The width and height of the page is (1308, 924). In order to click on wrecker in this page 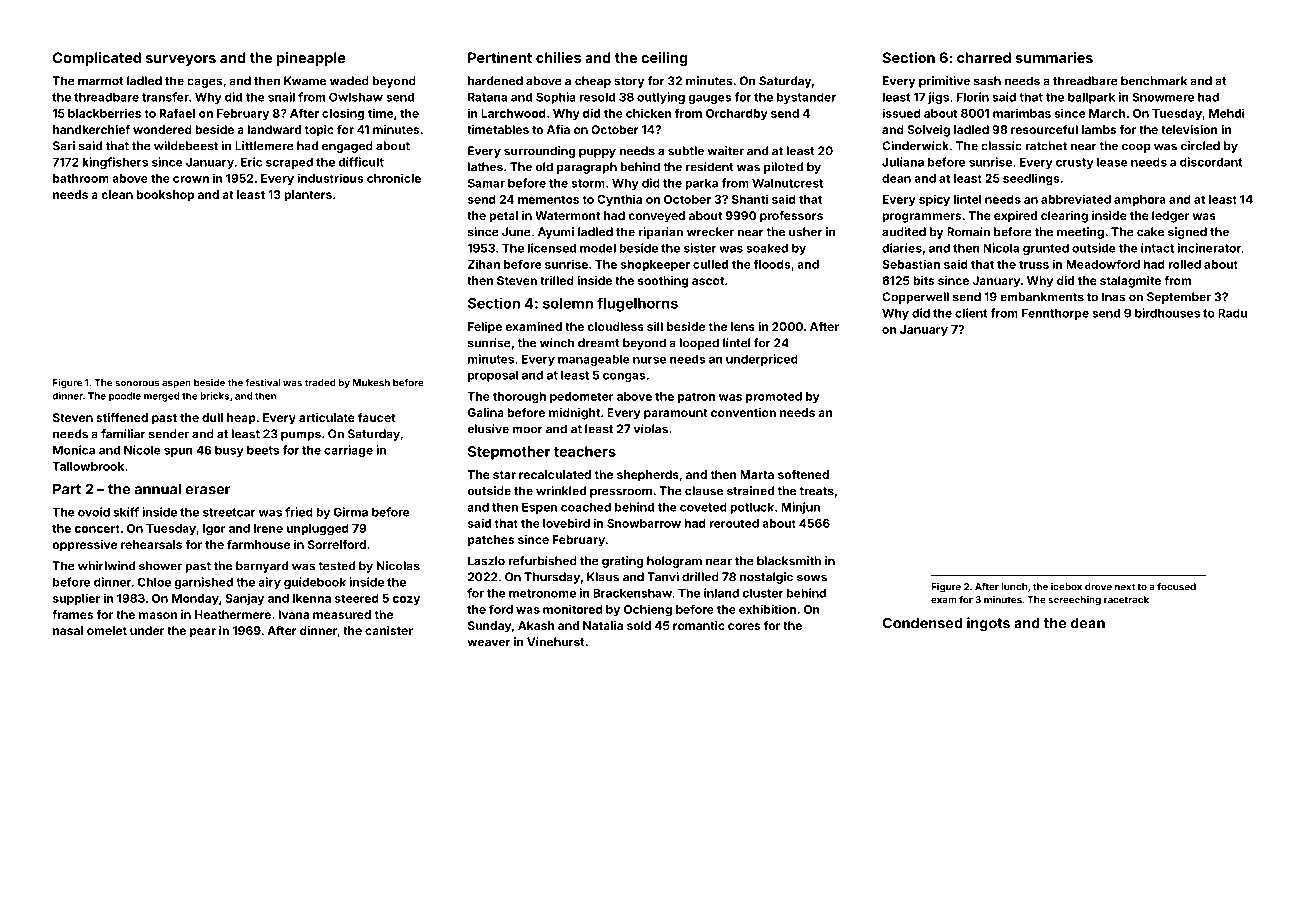, I will do `click(710, 232)`.
